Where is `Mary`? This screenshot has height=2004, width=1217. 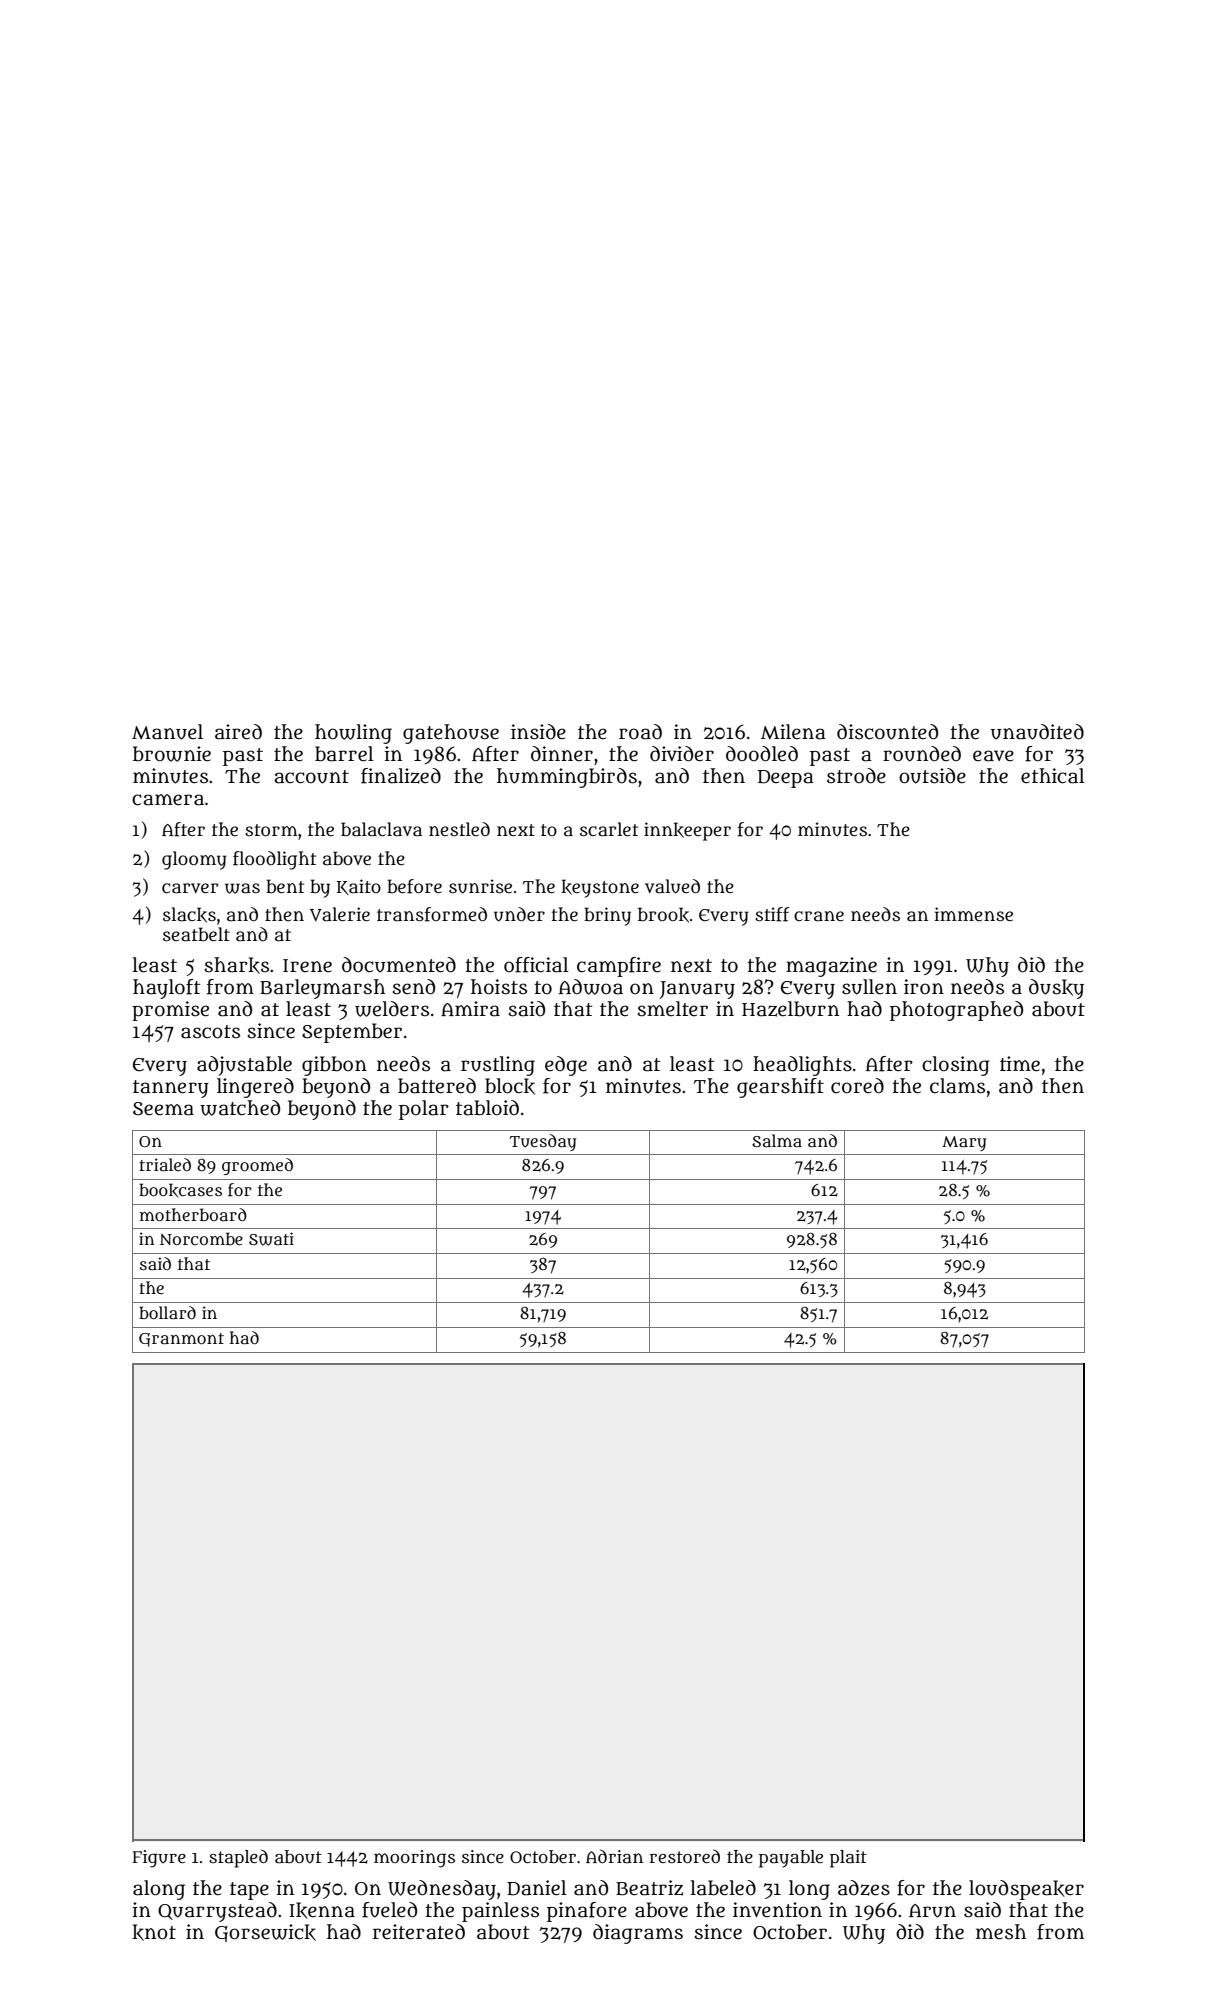
Mary is located at coordinates (964, 1143).
